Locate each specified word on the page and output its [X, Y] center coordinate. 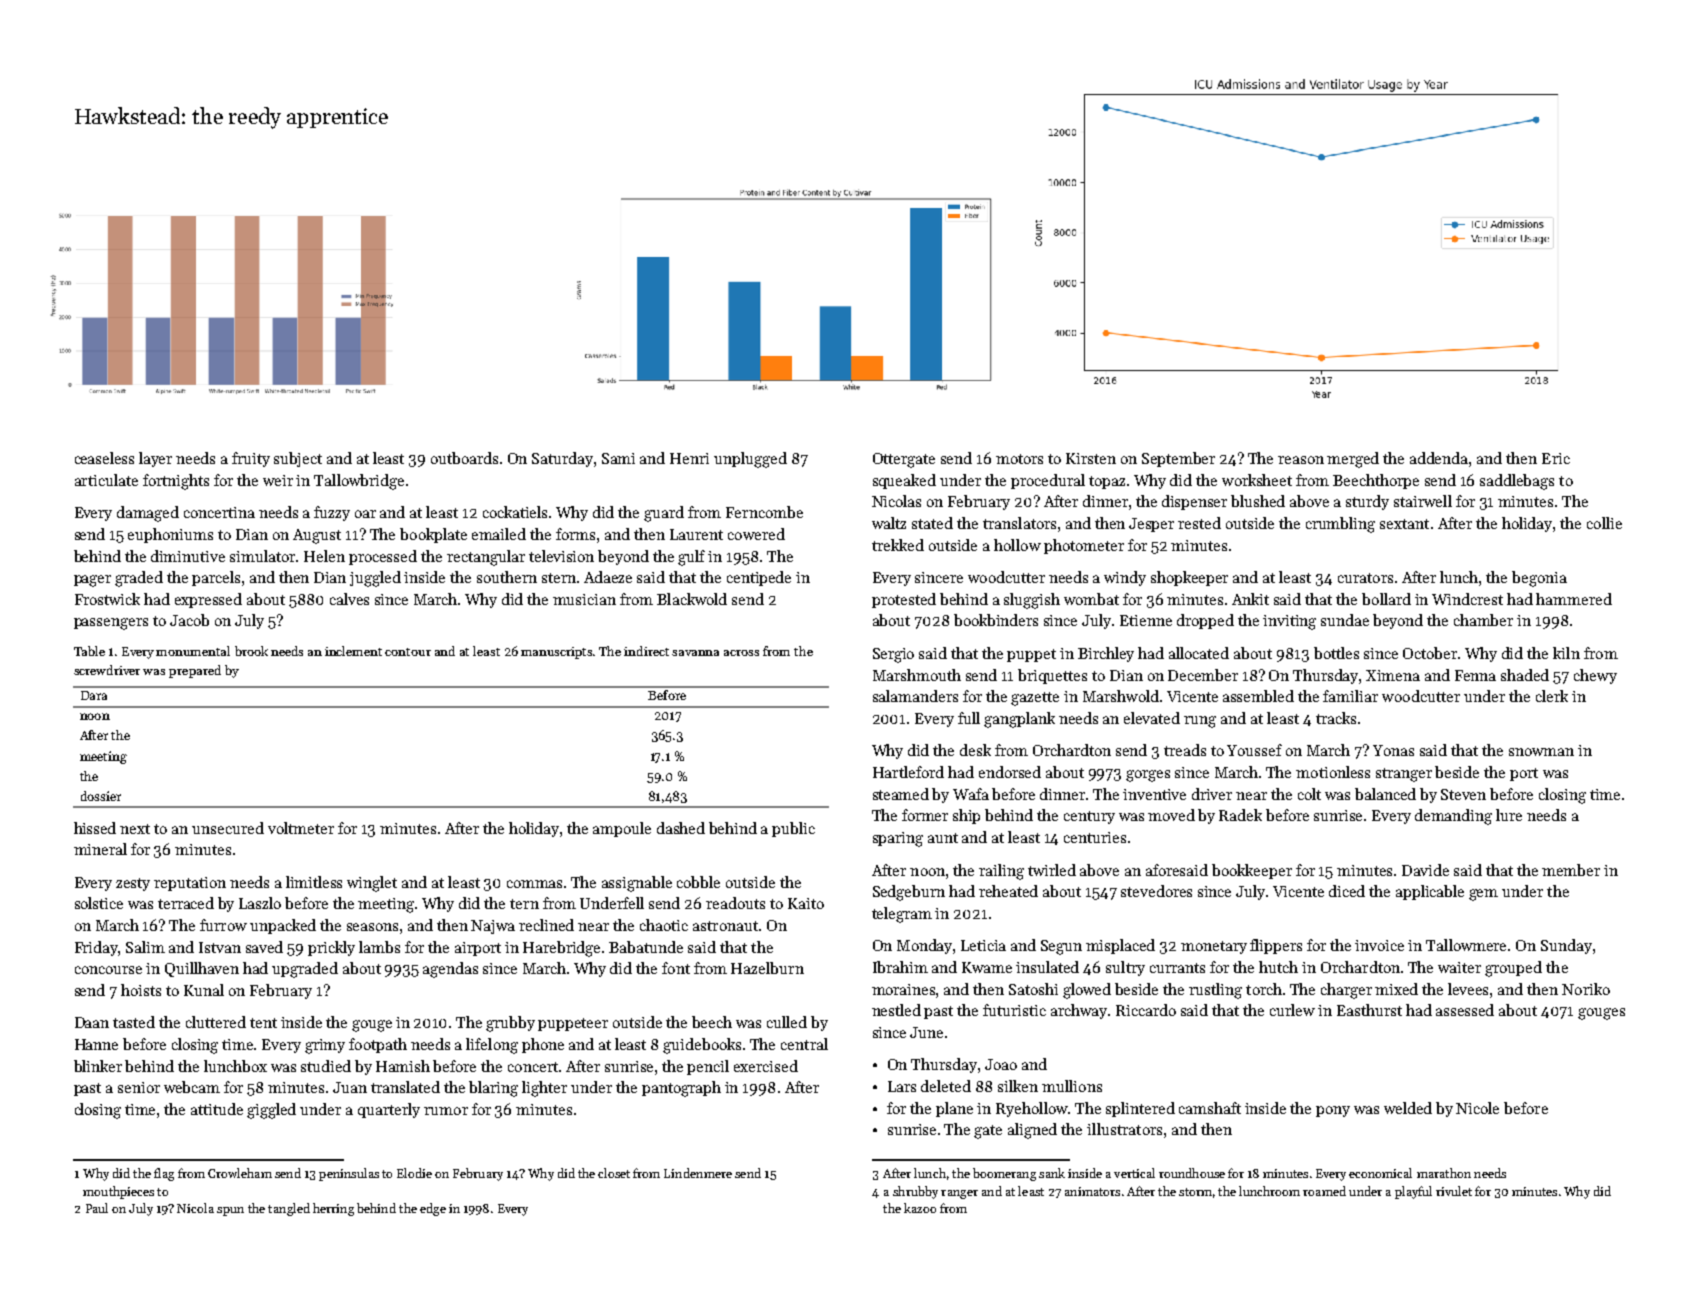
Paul [97, 1208]
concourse [108, 970]
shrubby [915, 1192]
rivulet [1454, 1191]
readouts [735, 903]
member [1571, 870]
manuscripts [557, 653]
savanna [695, 653]
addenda [1439, 458]
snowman [1541, 752]
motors [1019, 459]
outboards [464, 458]
